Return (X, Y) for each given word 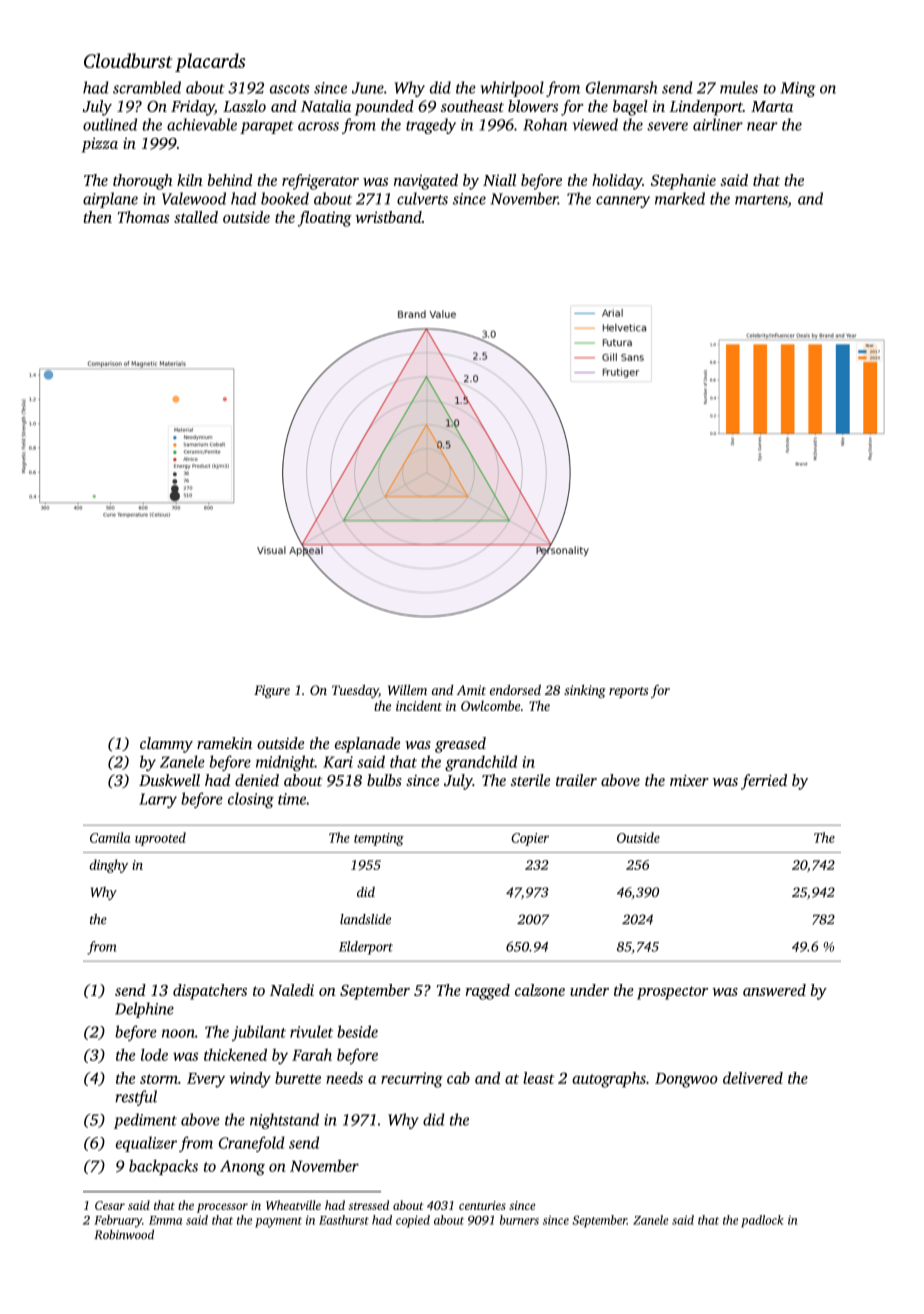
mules (739, 87)
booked (285, 198)
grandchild (481, 763)
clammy (166, 745)
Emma (165, 1220)
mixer (689, 780)
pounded (384, 108)
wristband (388, 217)
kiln (190, 180)
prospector (672, 993)
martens (761, 200)
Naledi (292, 990)
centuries (482, 1205)
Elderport (366, 948)
